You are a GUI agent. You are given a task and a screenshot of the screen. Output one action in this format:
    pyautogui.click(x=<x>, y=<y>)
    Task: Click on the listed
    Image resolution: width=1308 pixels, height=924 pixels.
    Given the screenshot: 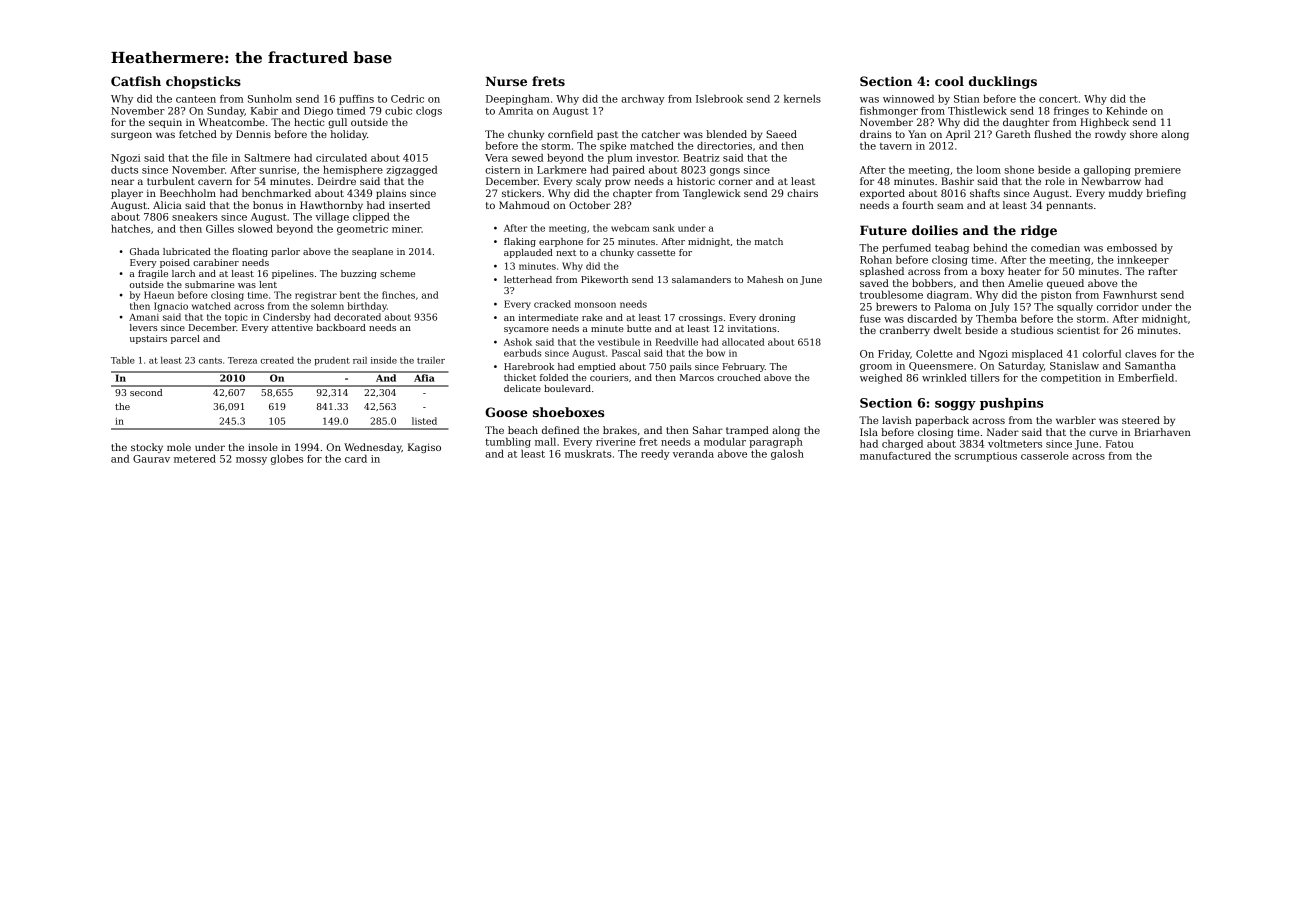 What is the action you would take?
    pyautogui.click(x=424, y=421)
